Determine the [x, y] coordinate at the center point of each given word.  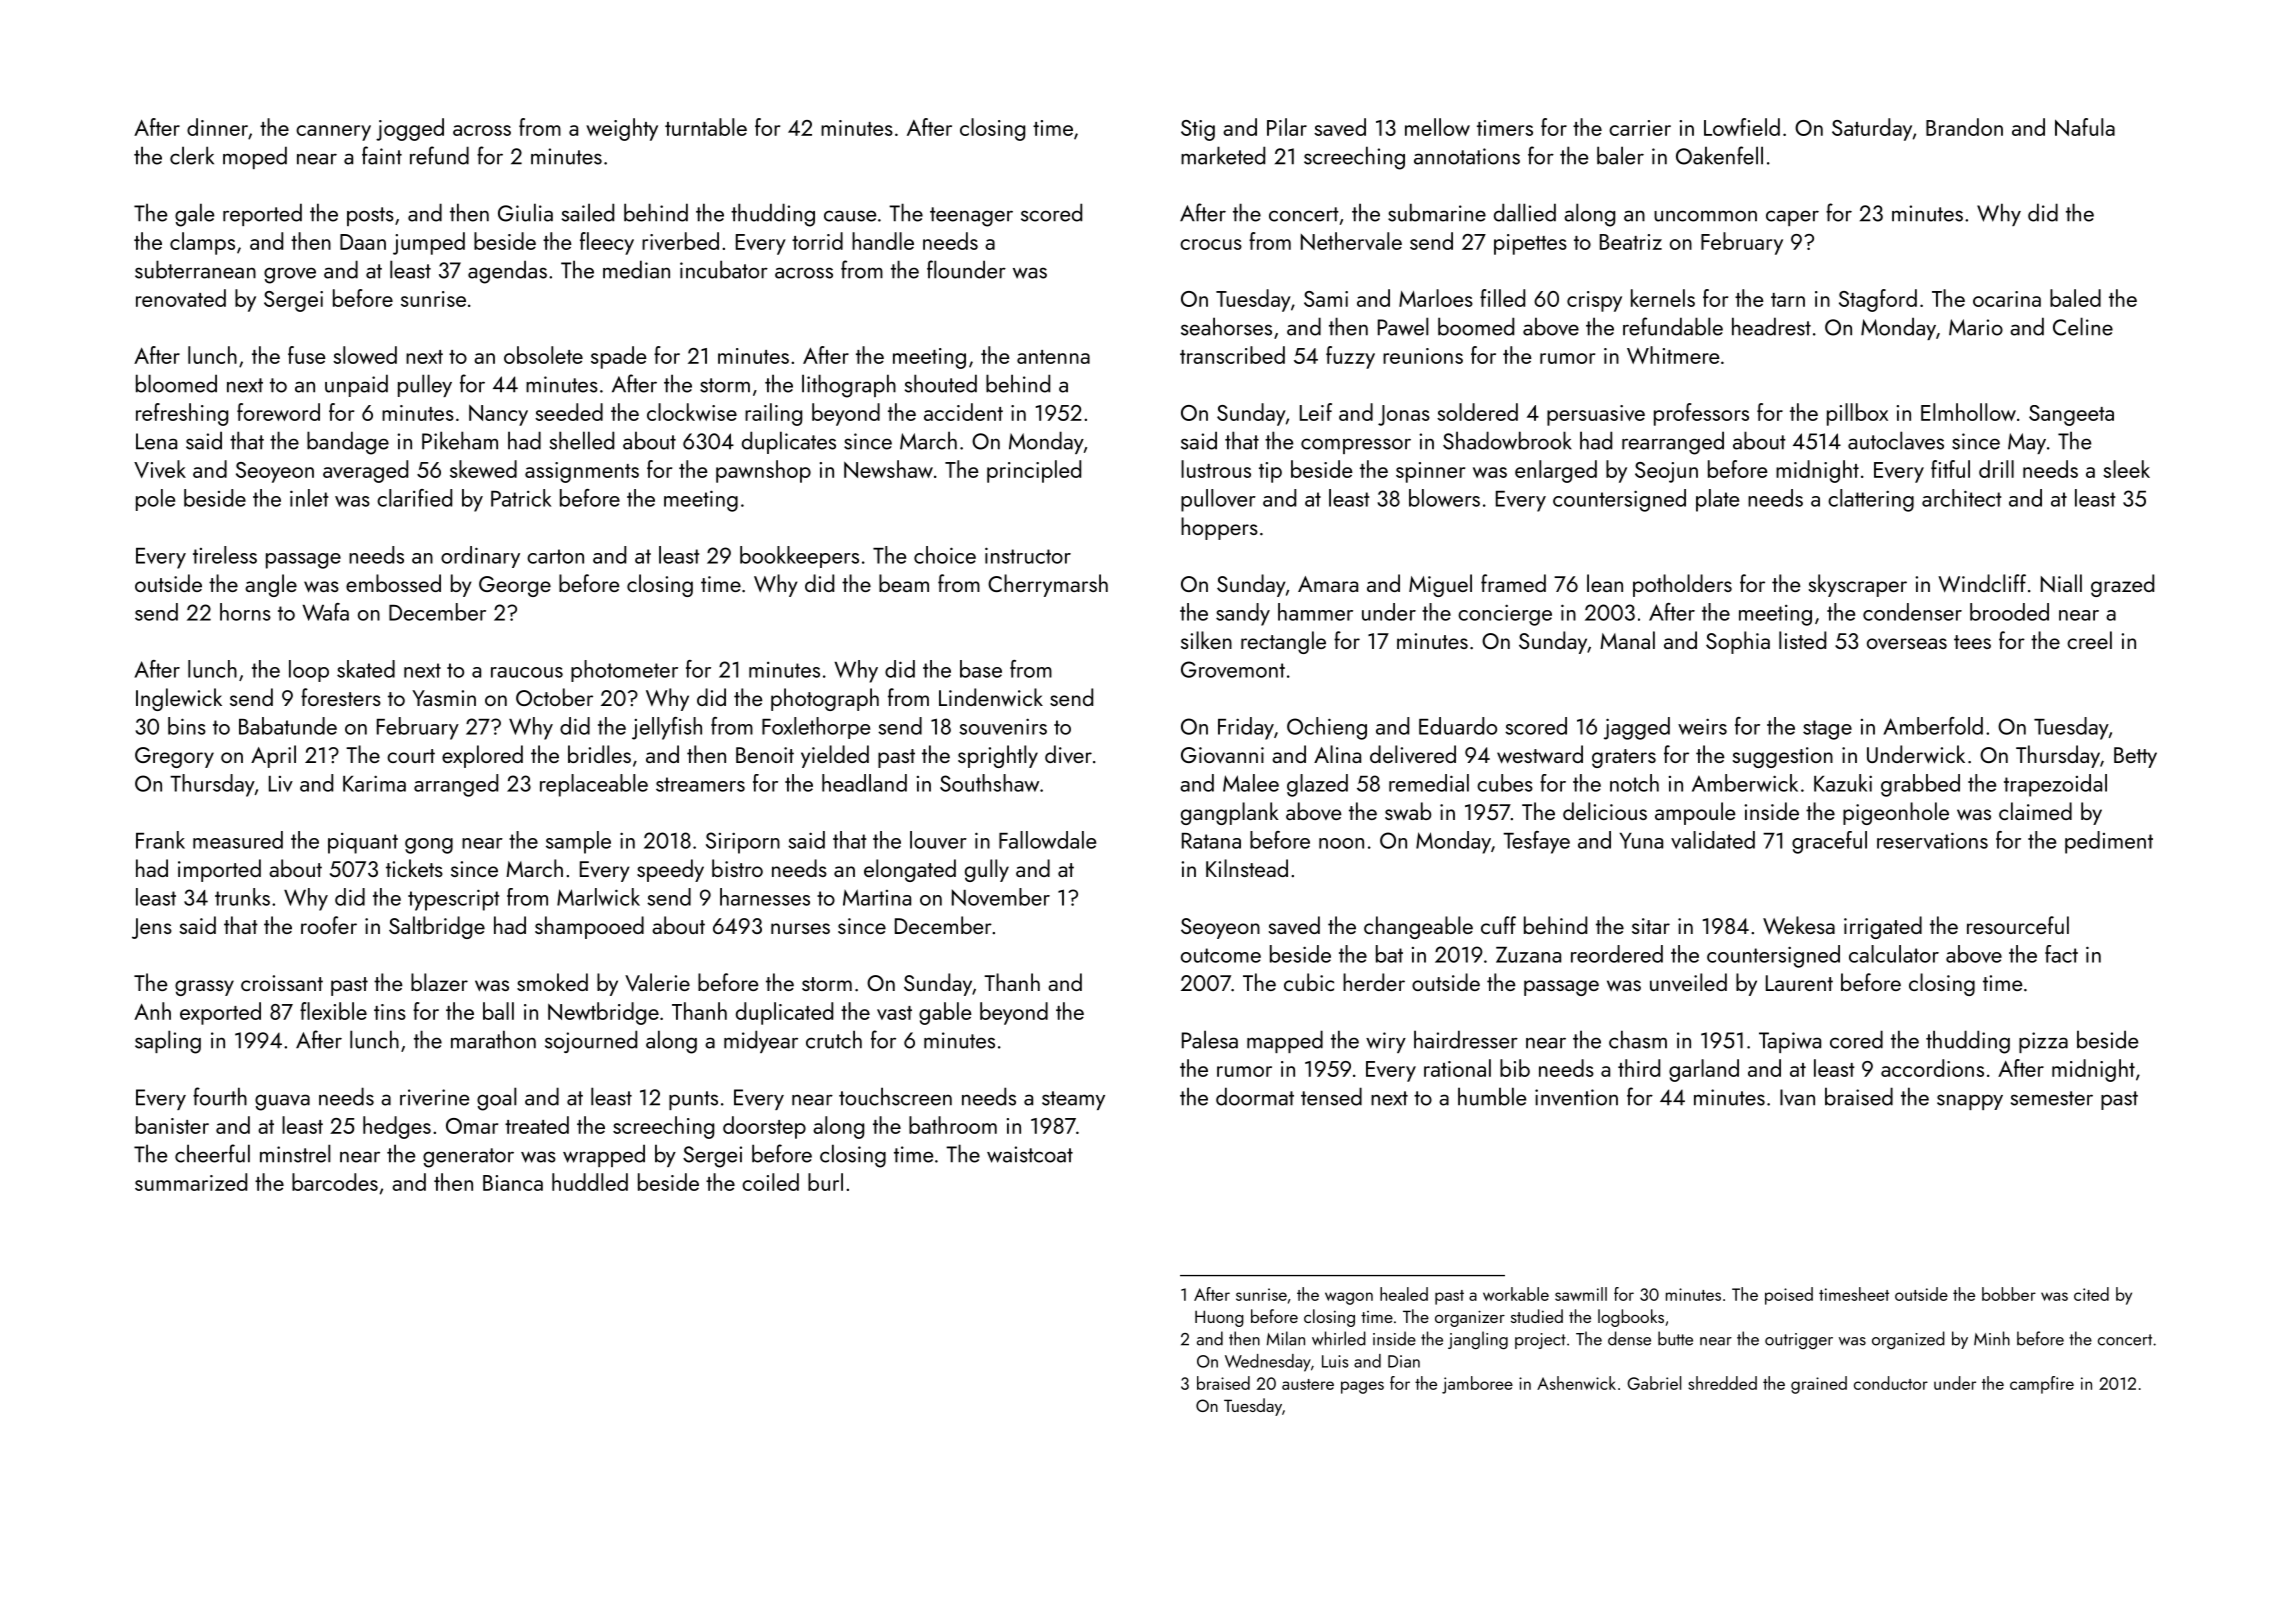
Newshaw [888, 469]
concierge [1505, 615]
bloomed [176, 383]
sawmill [1581, 1294]
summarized [191, 1182]
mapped [1285, 1041]
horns [245, 612]
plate [1717, 500]
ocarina [2007, 299]
